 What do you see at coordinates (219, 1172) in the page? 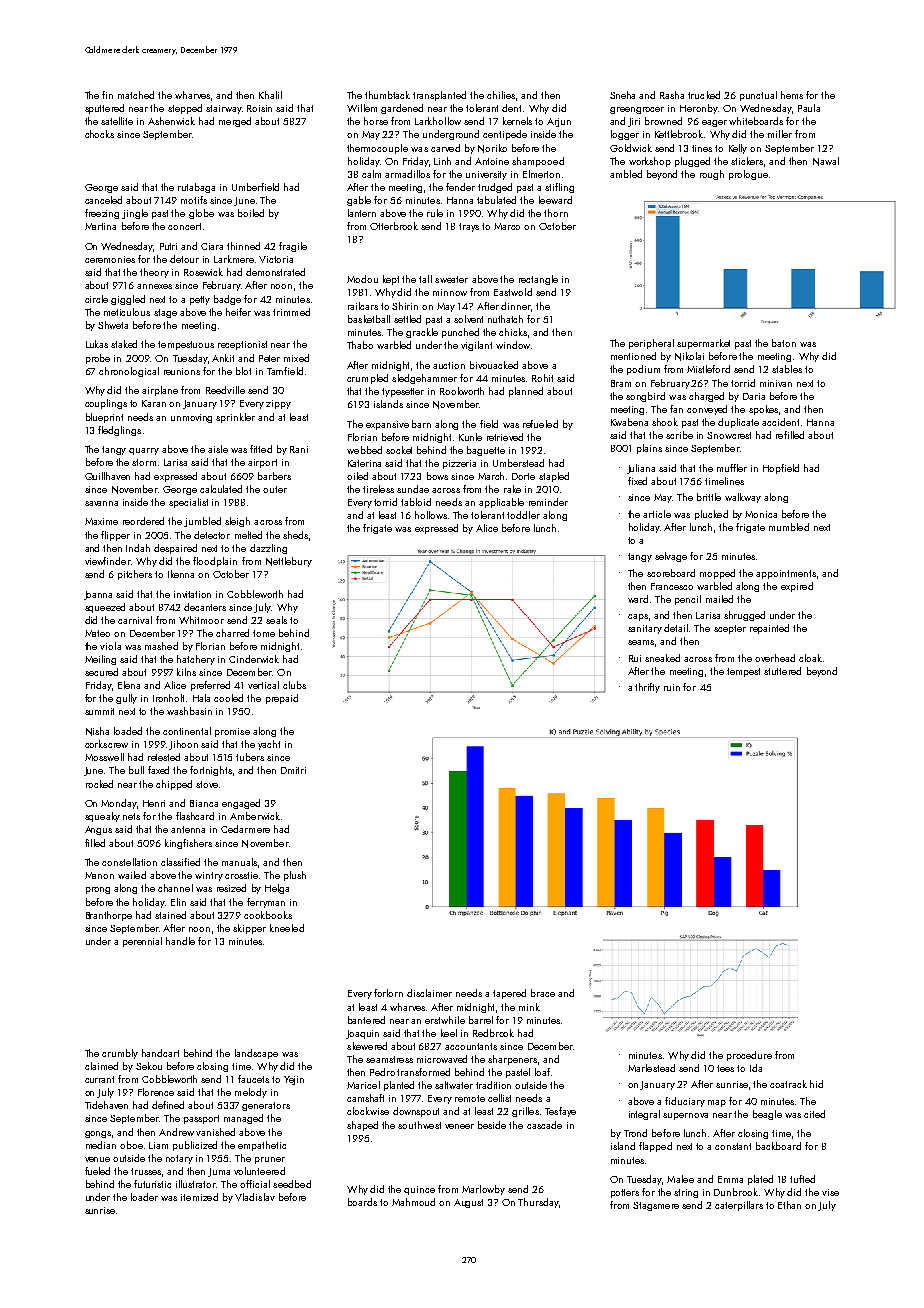
I see `Juma` at bounding box center [219, 1172].
